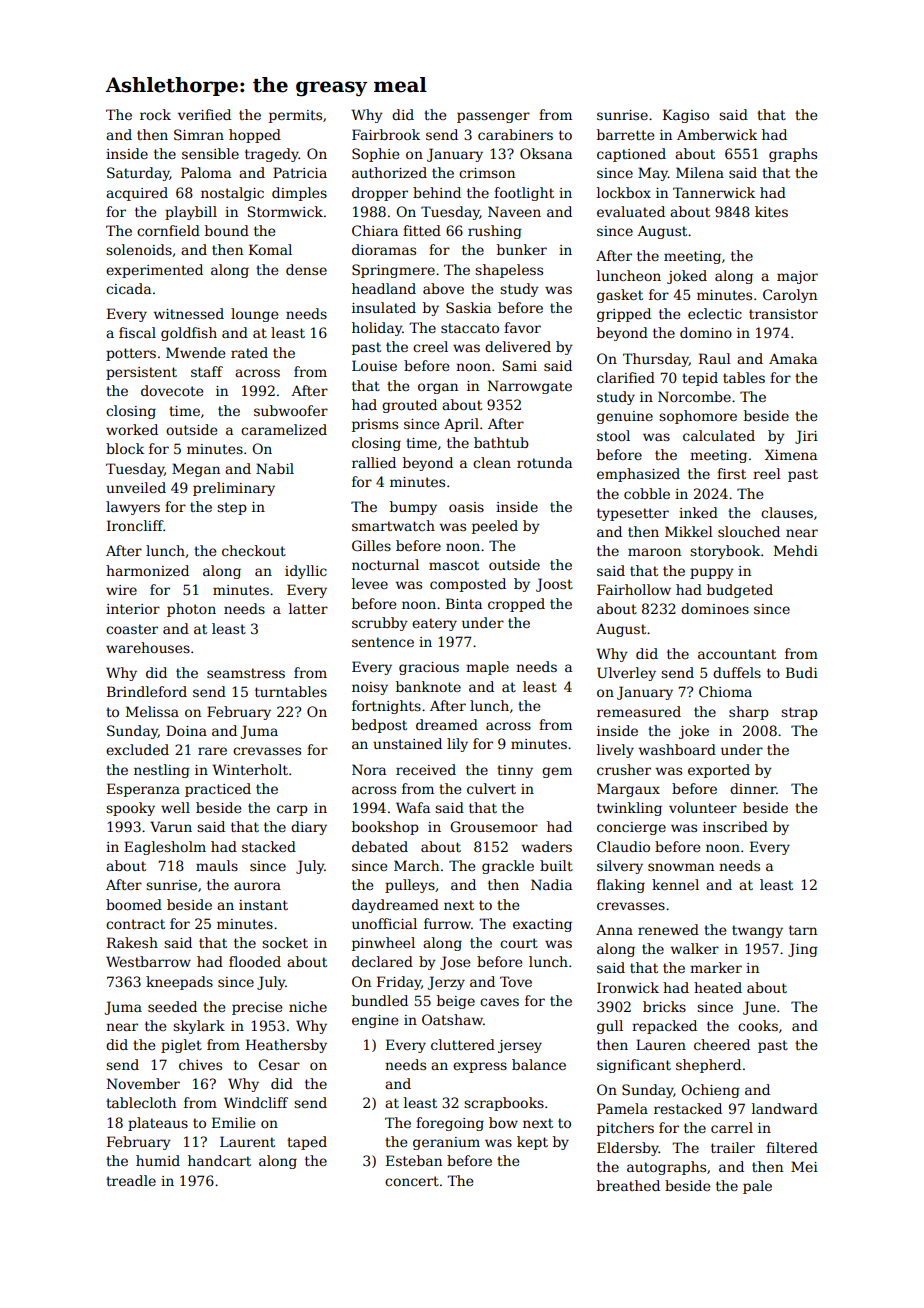  I want to click on Kagiso, so click(686, 116).
